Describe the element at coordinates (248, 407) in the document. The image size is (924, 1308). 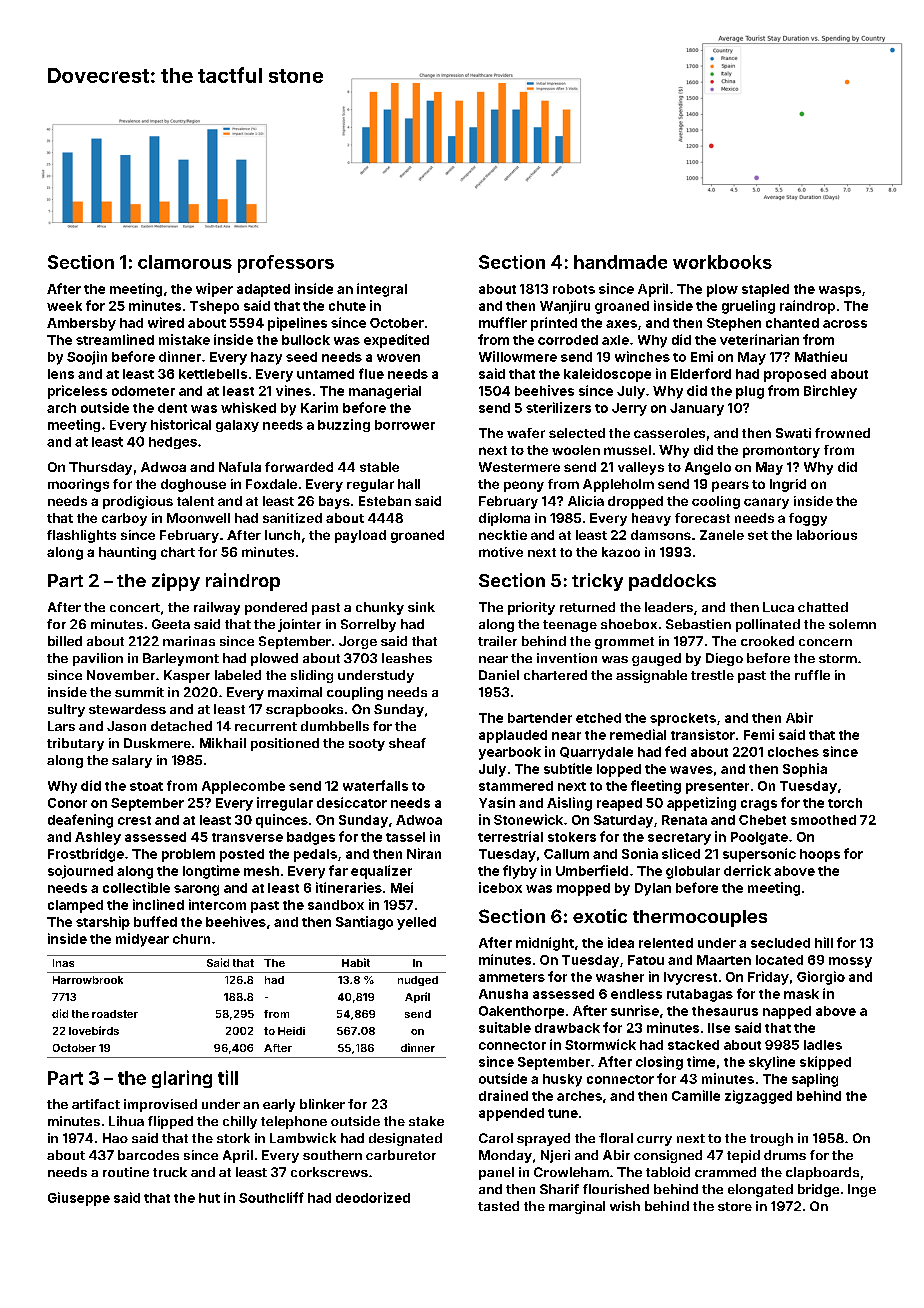
I see `whisked` at that location.
